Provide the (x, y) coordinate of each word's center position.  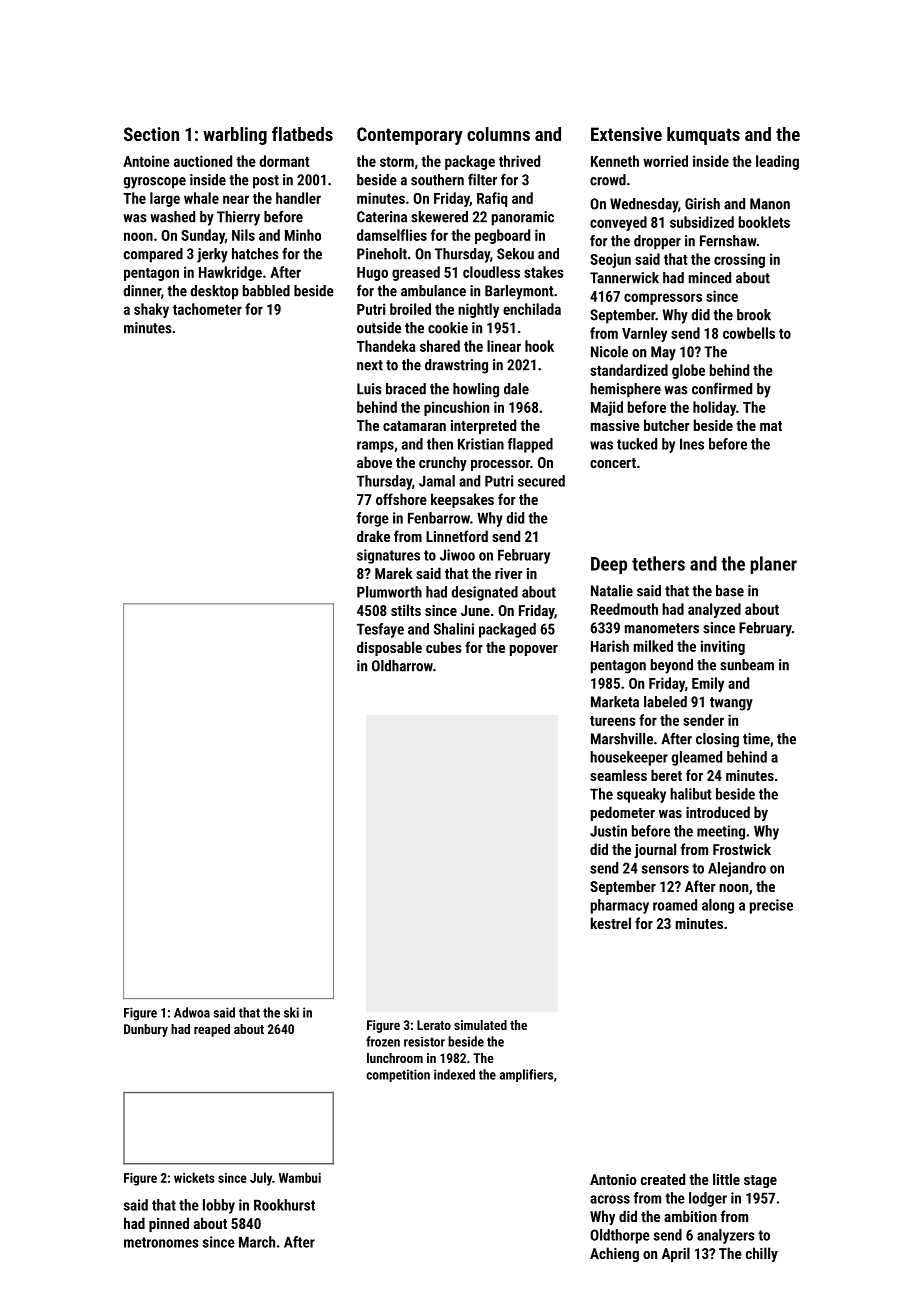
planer (773, 565)
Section (151, 134)
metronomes (161, 1242)
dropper (657, 242)
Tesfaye (380, 630)
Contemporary (410, 136)
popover (534, 650)
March (257, 1242)
